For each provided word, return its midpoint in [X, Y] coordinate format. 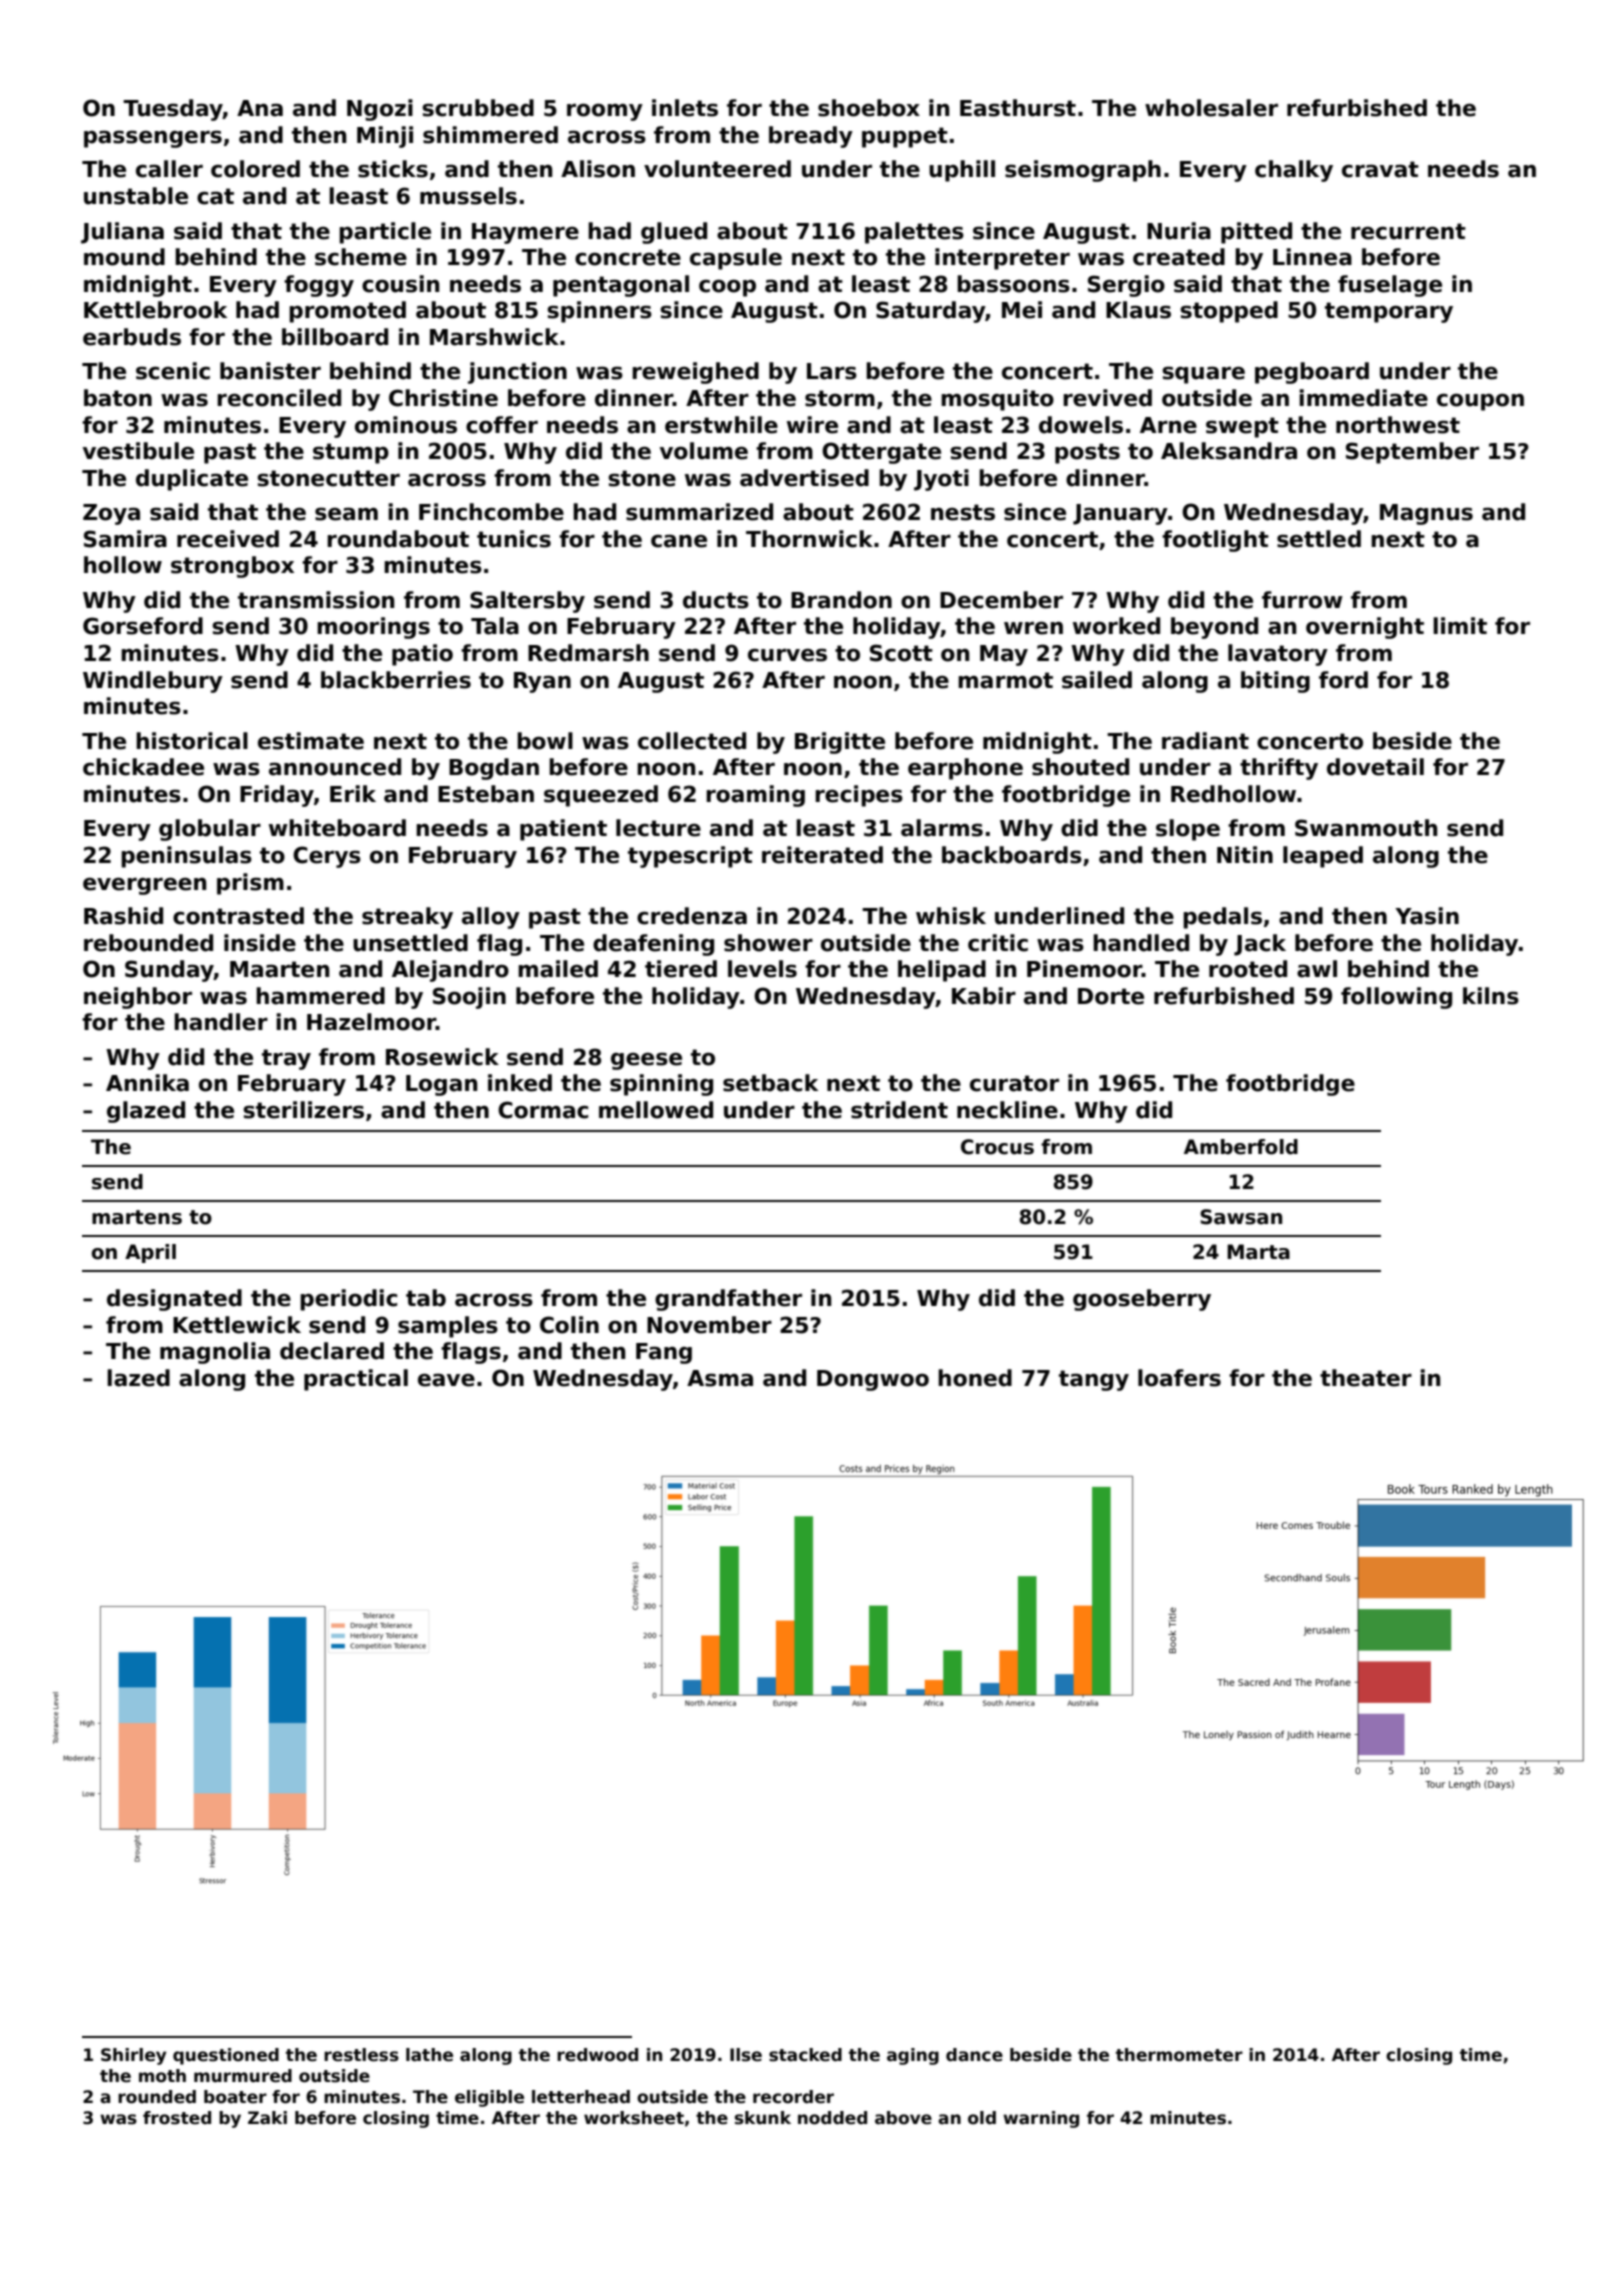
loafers [1179, 1378]
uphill [962, 171]
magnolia [215, 1353]
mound [124, 257]
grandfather [728, 1300]
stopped [1229, 312]
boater [235, 2097]
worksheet [634, 2118]
